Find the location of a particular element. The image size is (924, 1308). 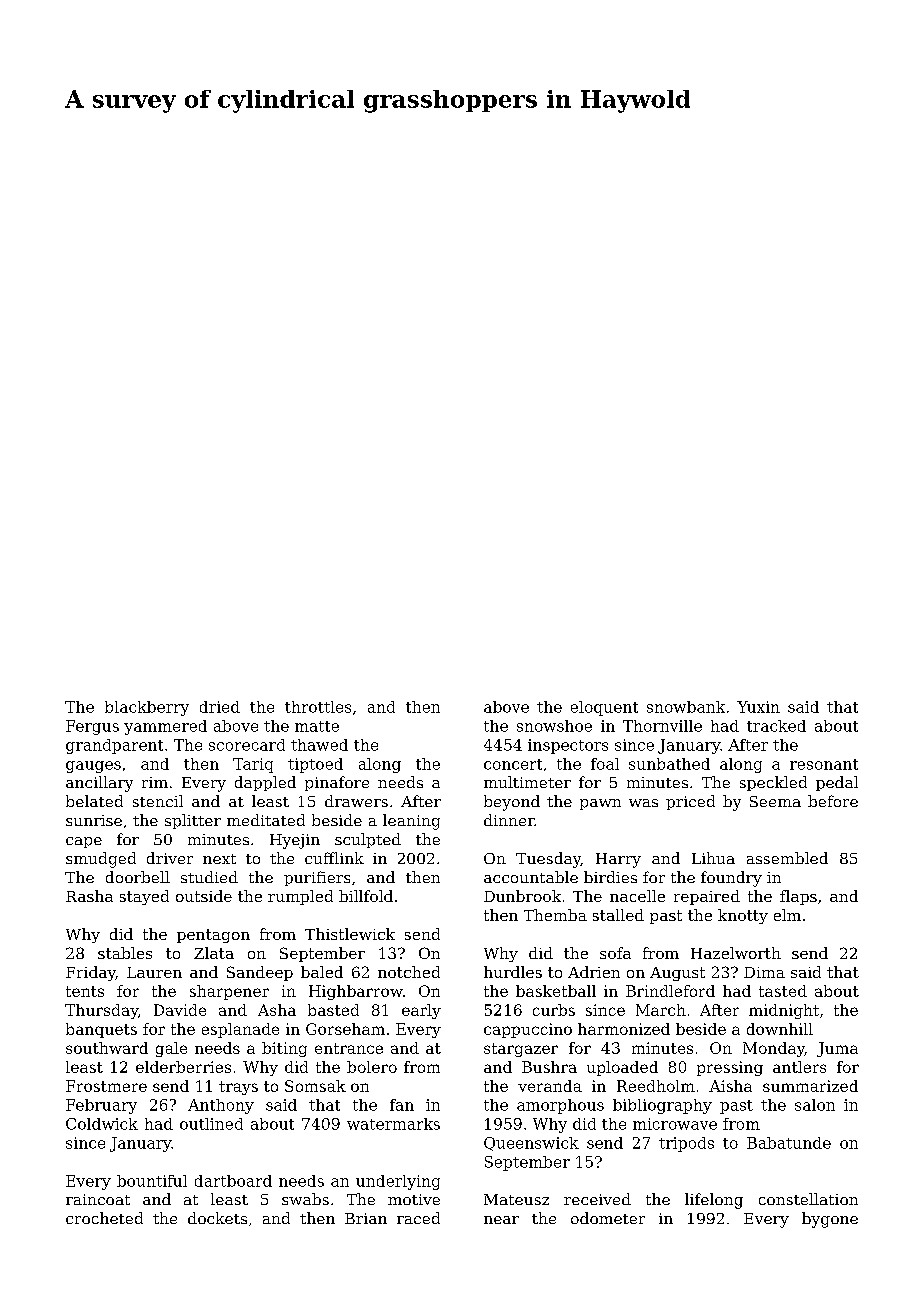

fan is located at coordinates (402, 1105).
